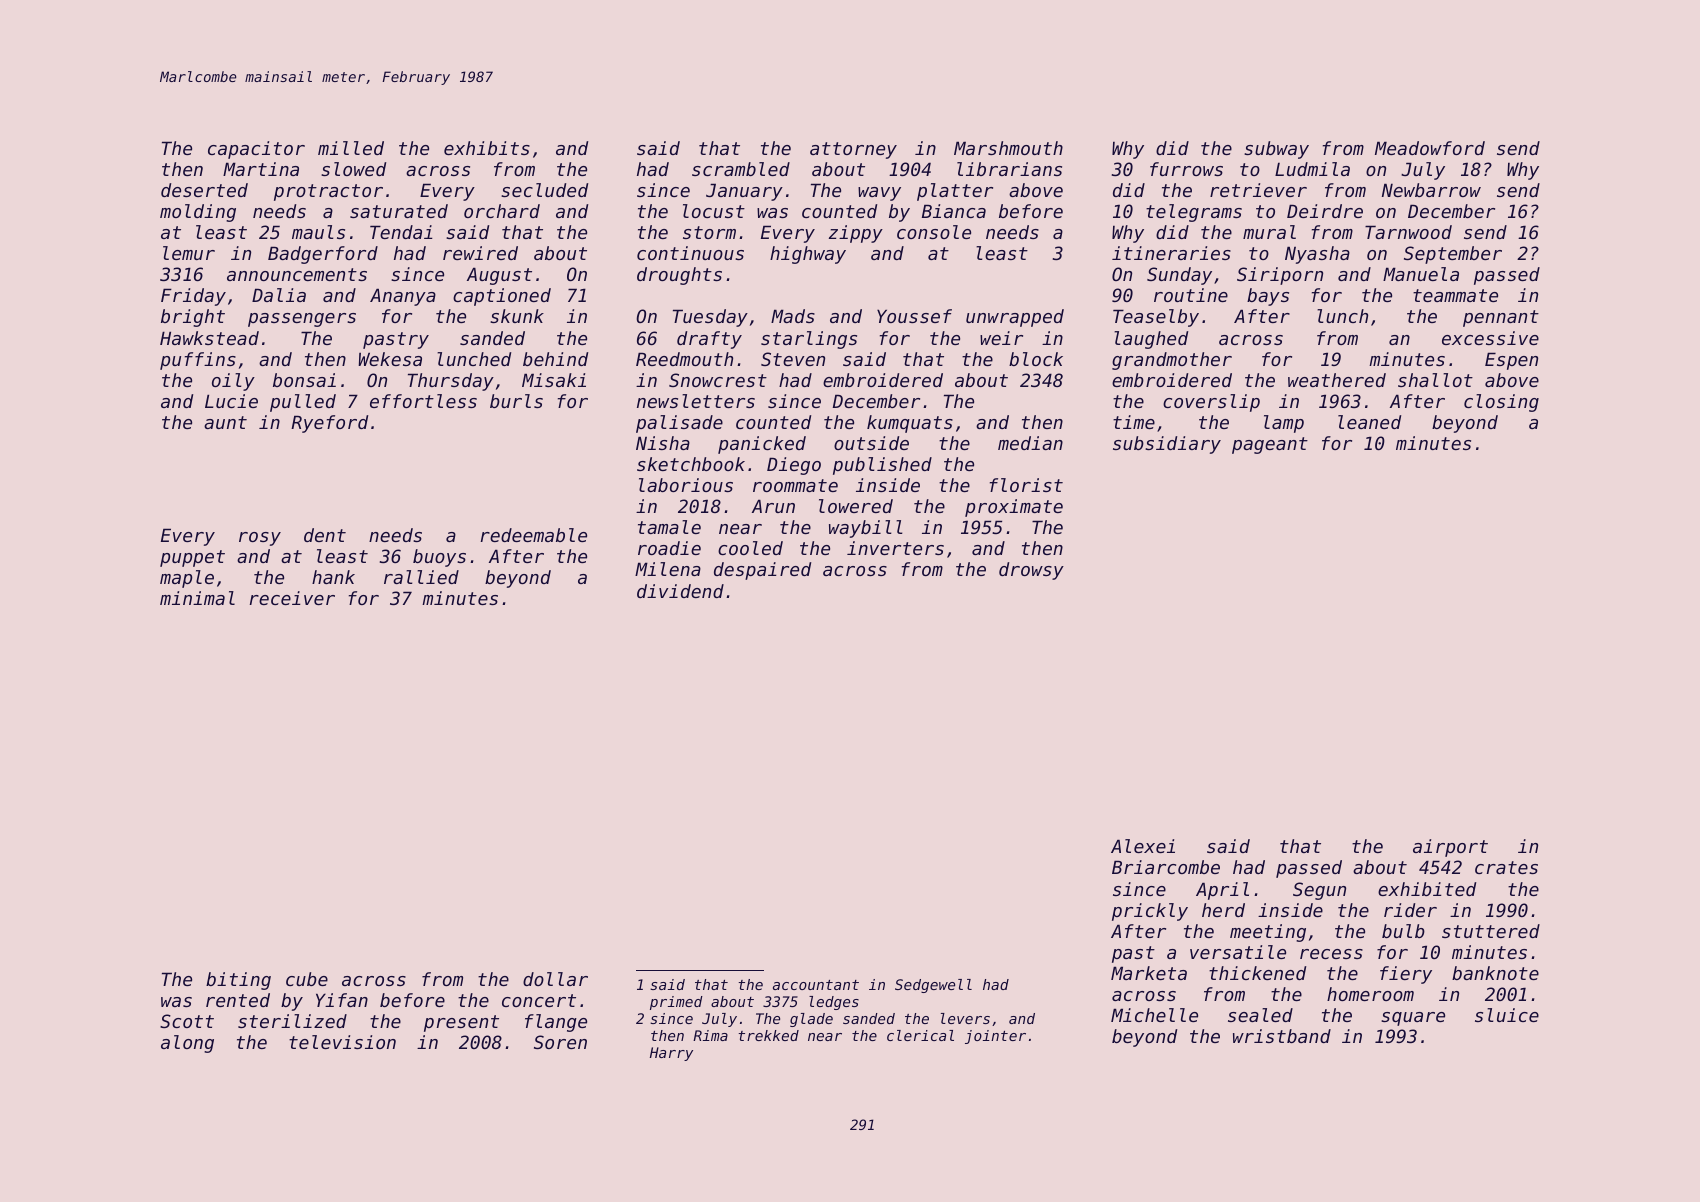 This page has width=1700, height=1202. Describe the element at coordinates (292, 598) in the page. I see `receiver` at that location.
